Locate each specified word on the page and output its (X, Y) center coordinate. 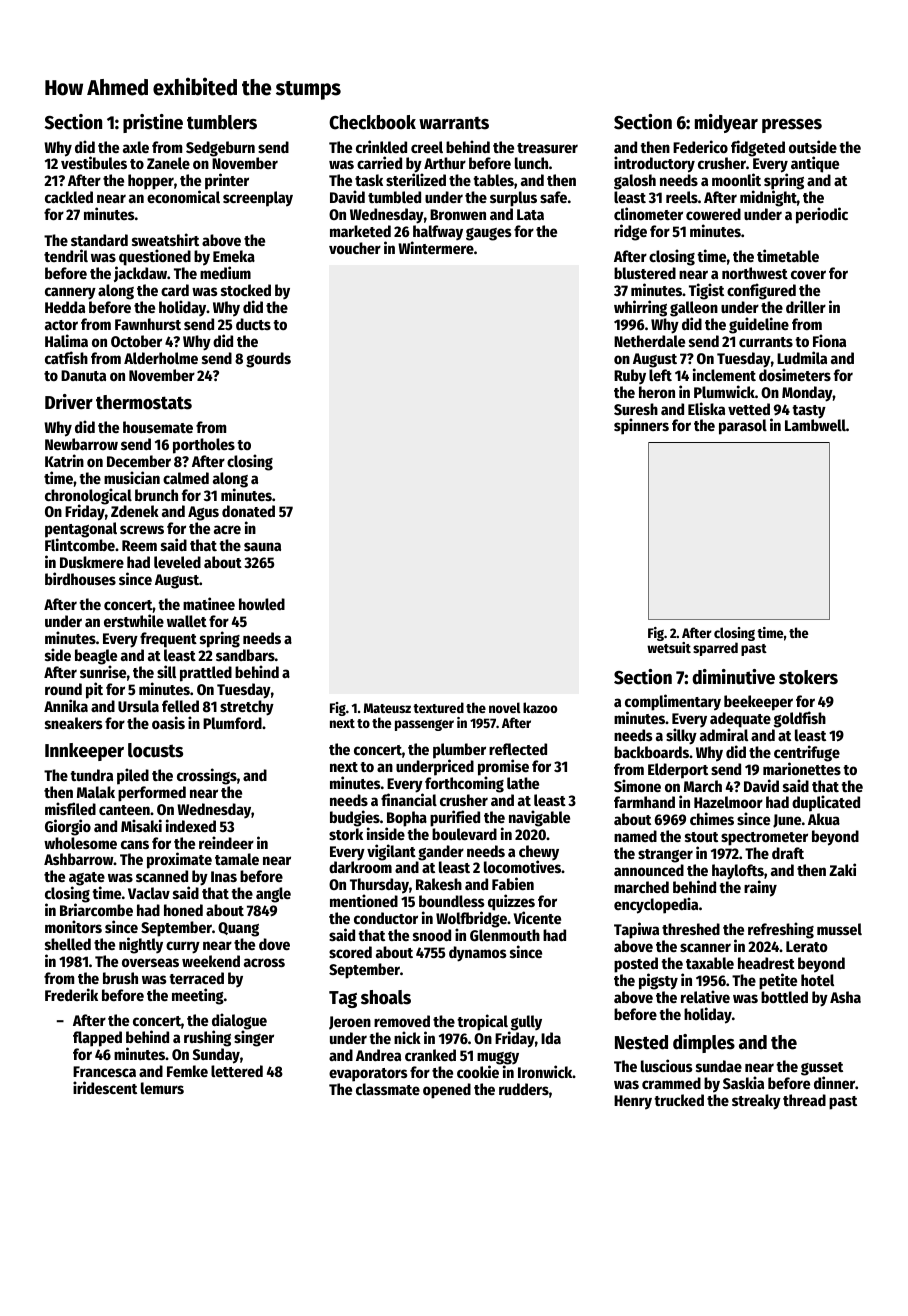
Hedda (65, 307)
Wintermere (436, 247)
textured (438, 707)
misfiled (70, 808)
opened (447, 1091)
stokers (808, 677)
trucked (679, 1100)
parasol (743, 427)
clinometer (648, 213)
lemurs (162, 1088)
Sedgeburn (220, 149)
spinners (641, 426)
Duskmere (92, 562)
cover (808, 274)
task (369, 180)
